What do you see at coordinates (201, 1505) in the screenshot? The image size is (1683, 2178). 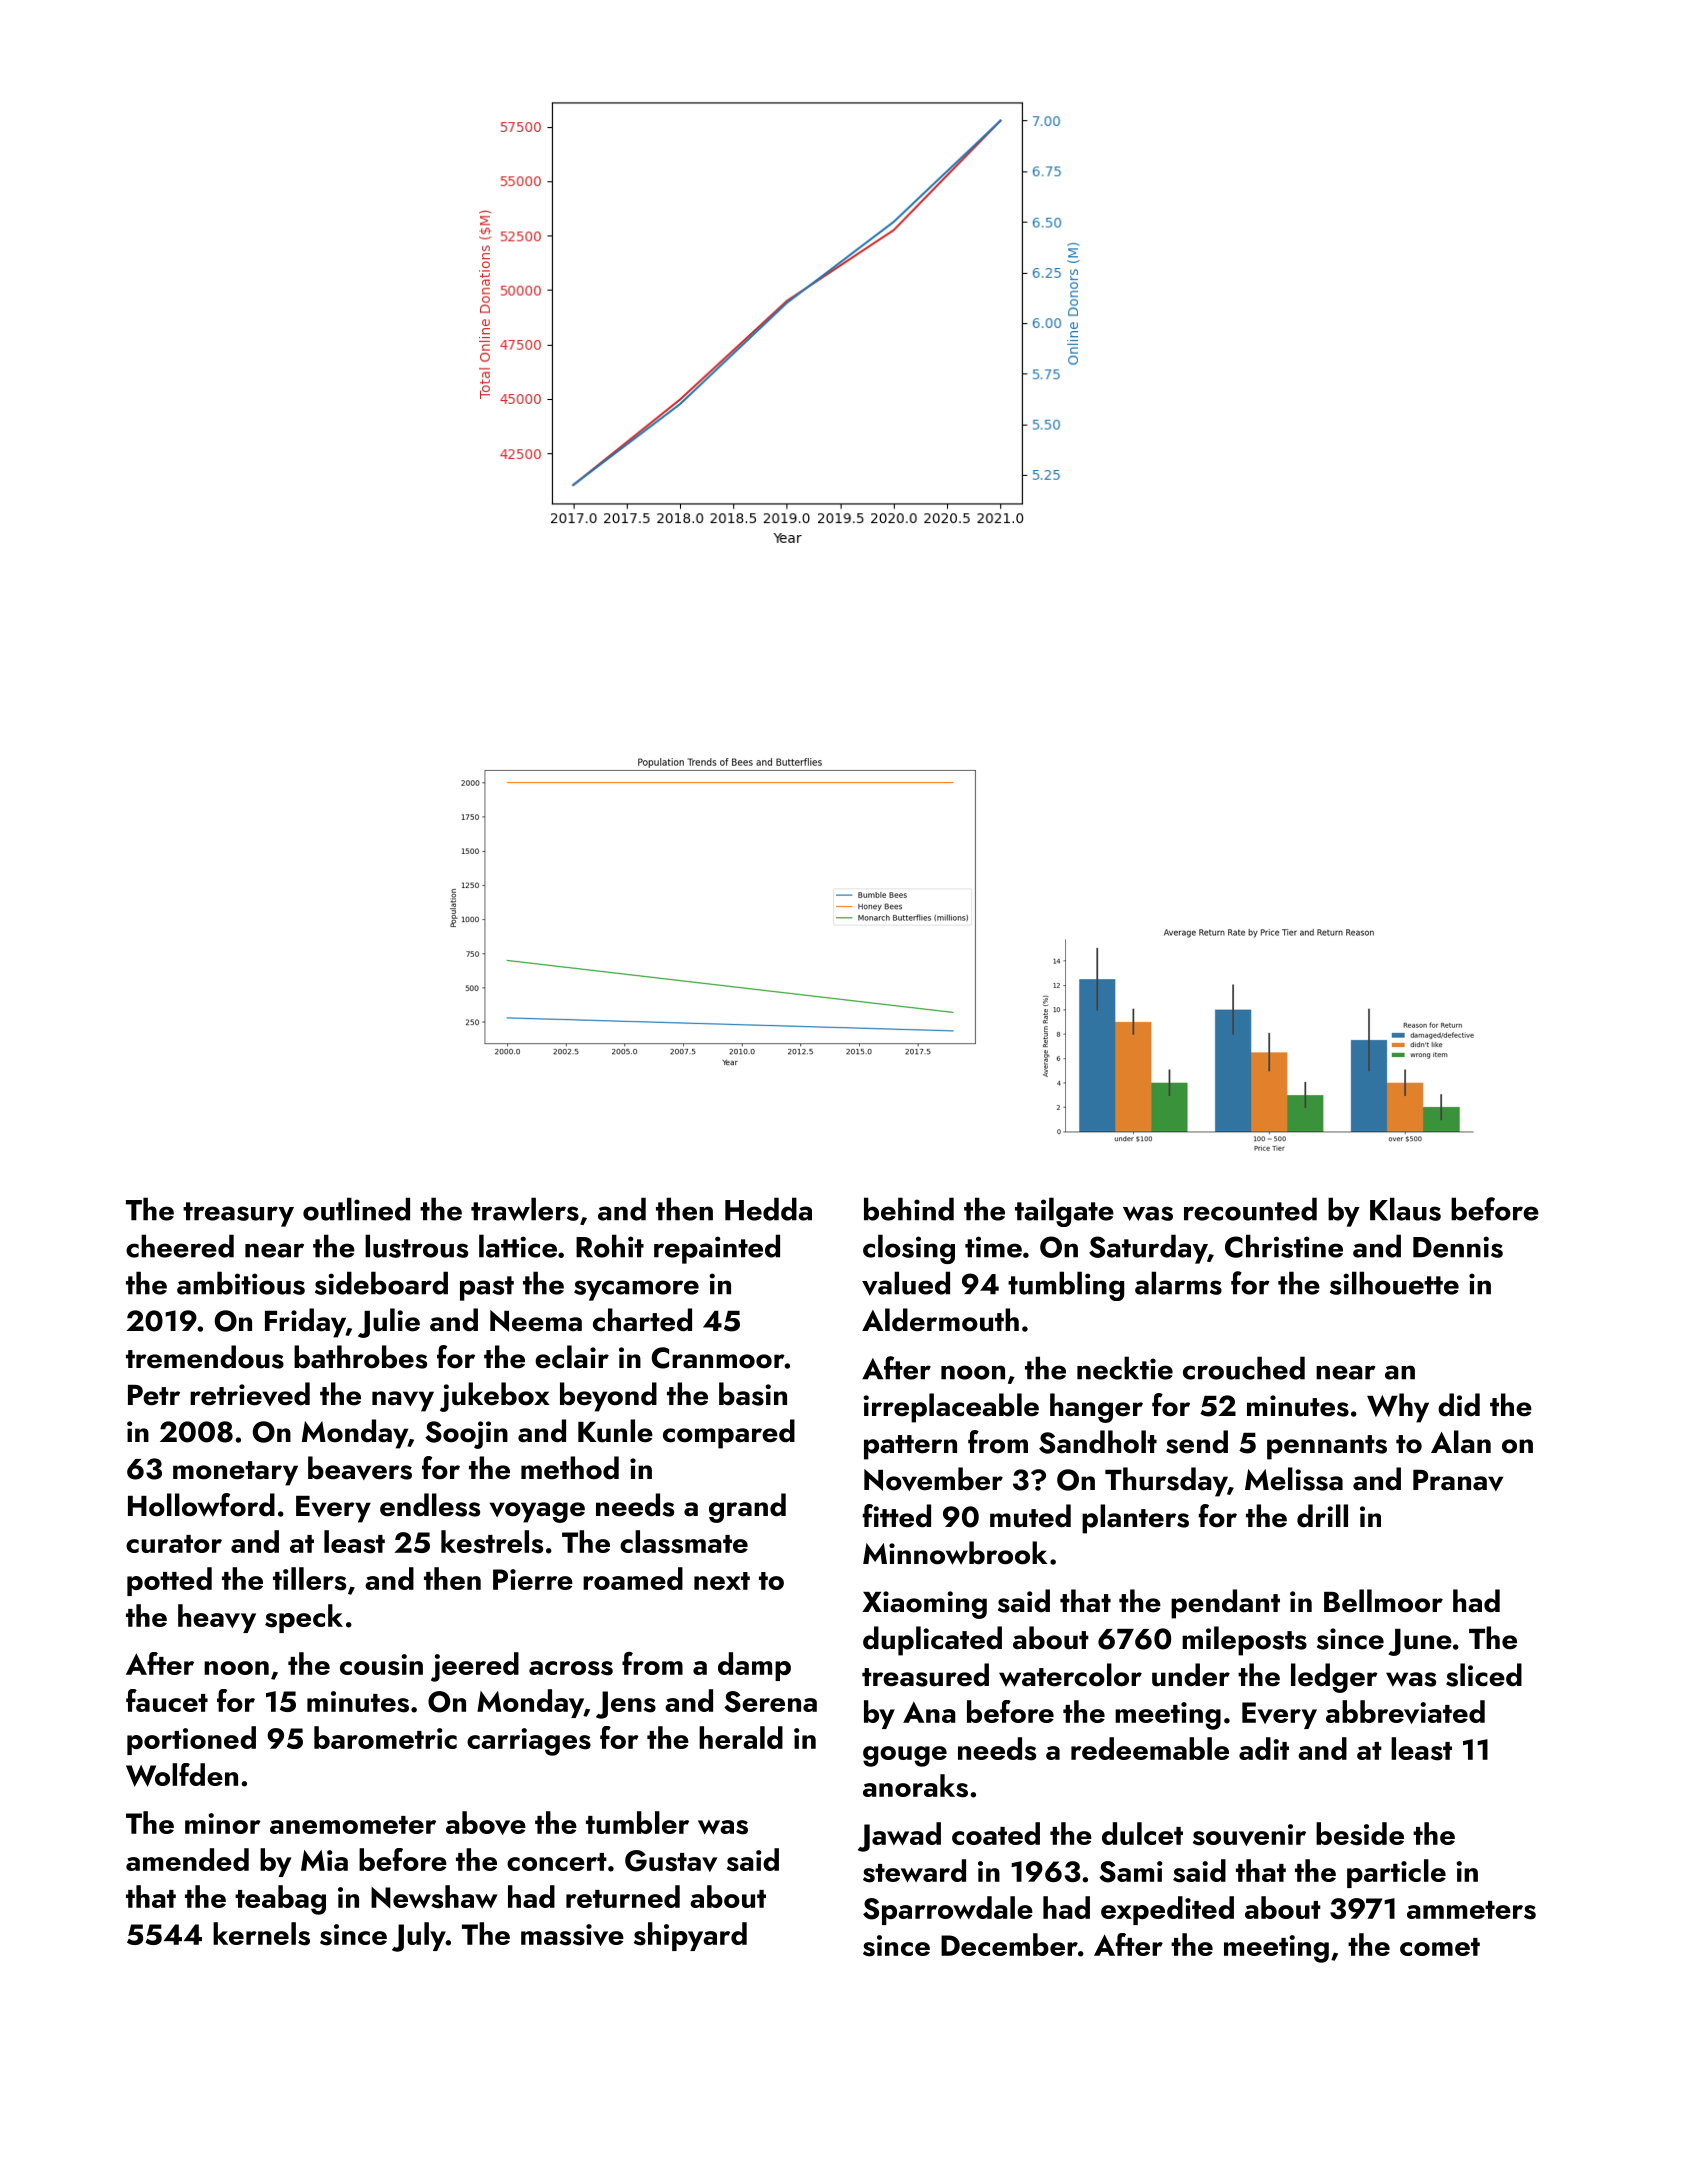 I see `Hollowford` at bounding box center [201, 1505].
